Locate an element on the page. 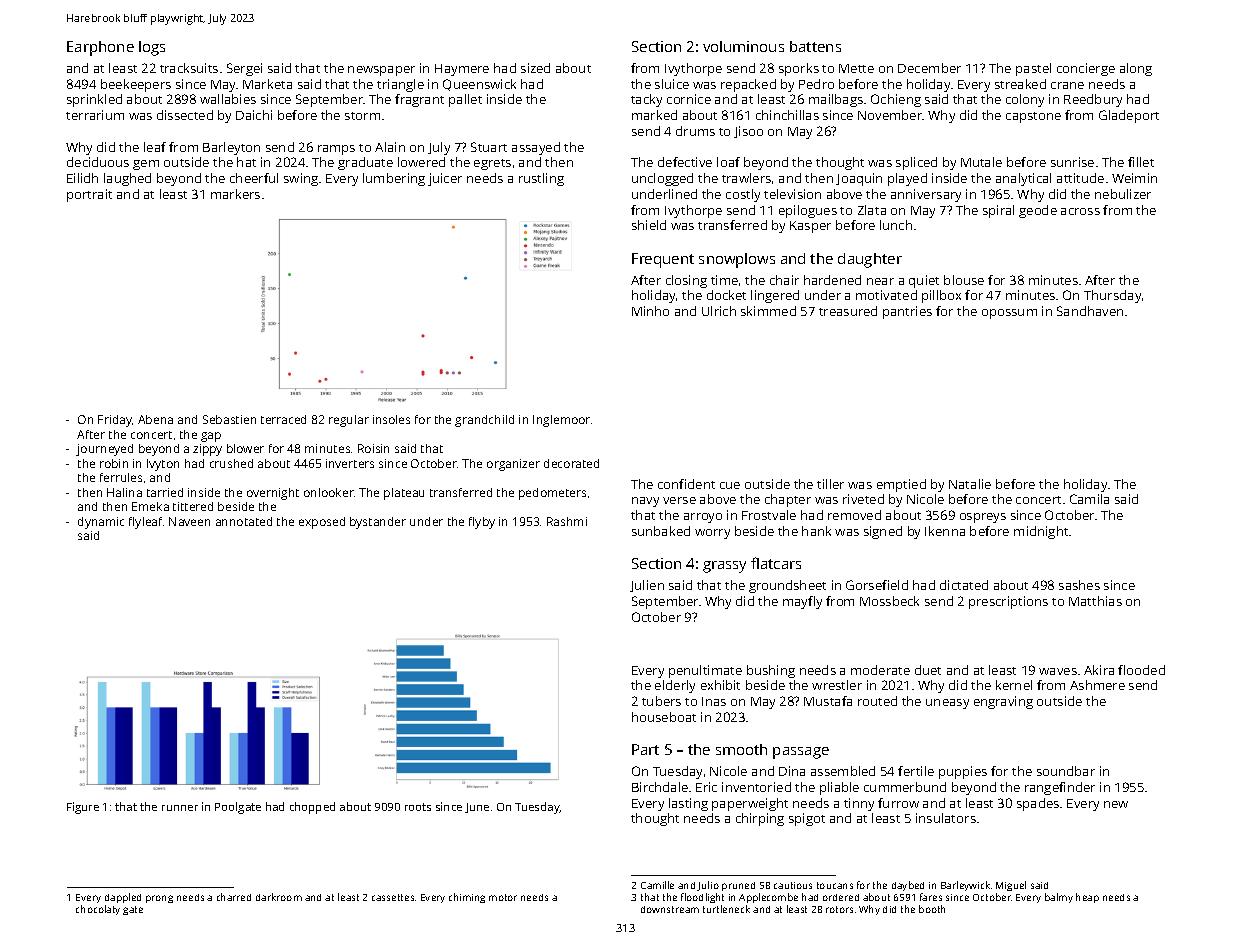  annotated is located at coordinates (244, 521).
